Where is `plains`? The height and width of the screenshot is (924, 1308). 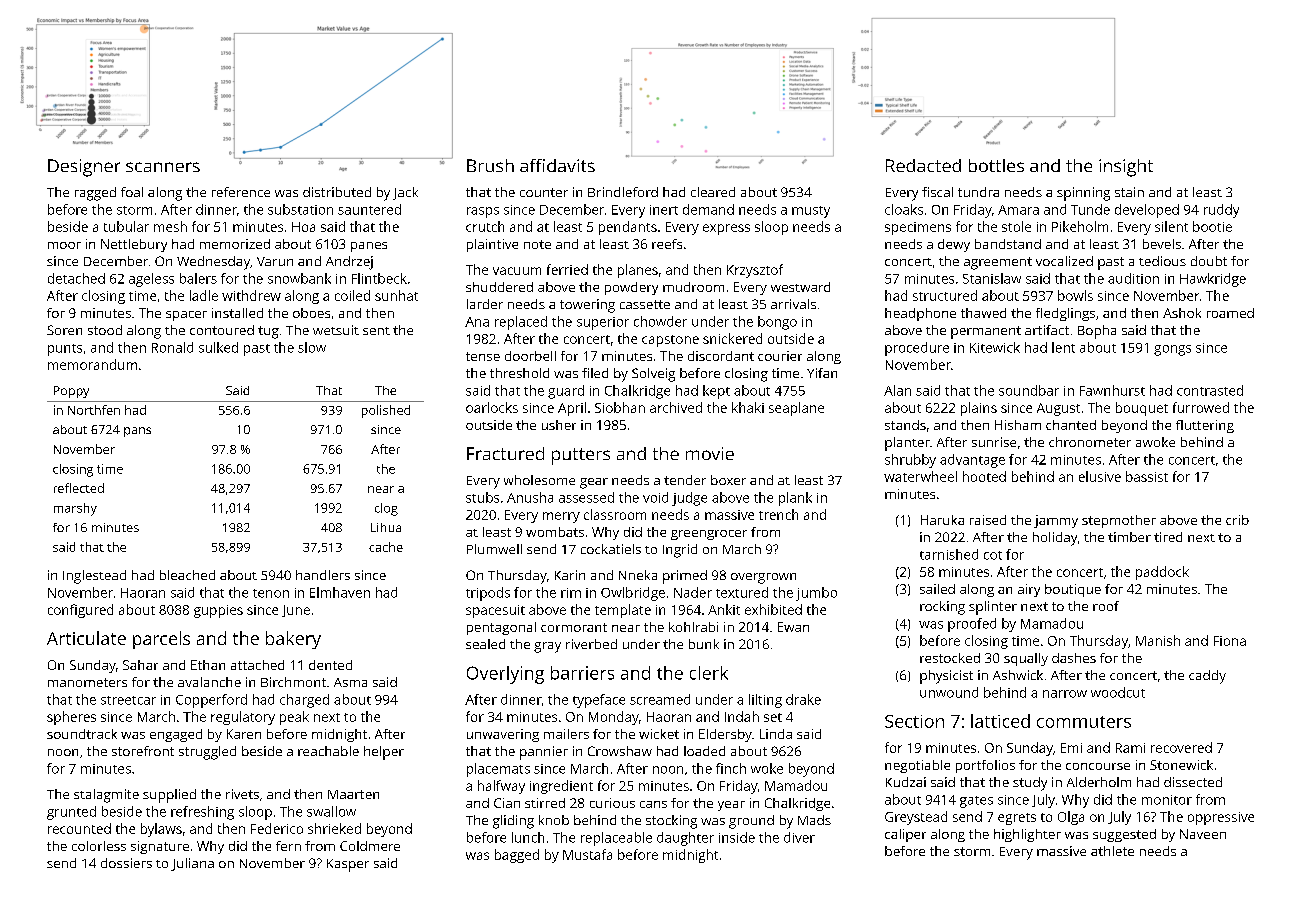
plains is located at coordinates (979, 409).
